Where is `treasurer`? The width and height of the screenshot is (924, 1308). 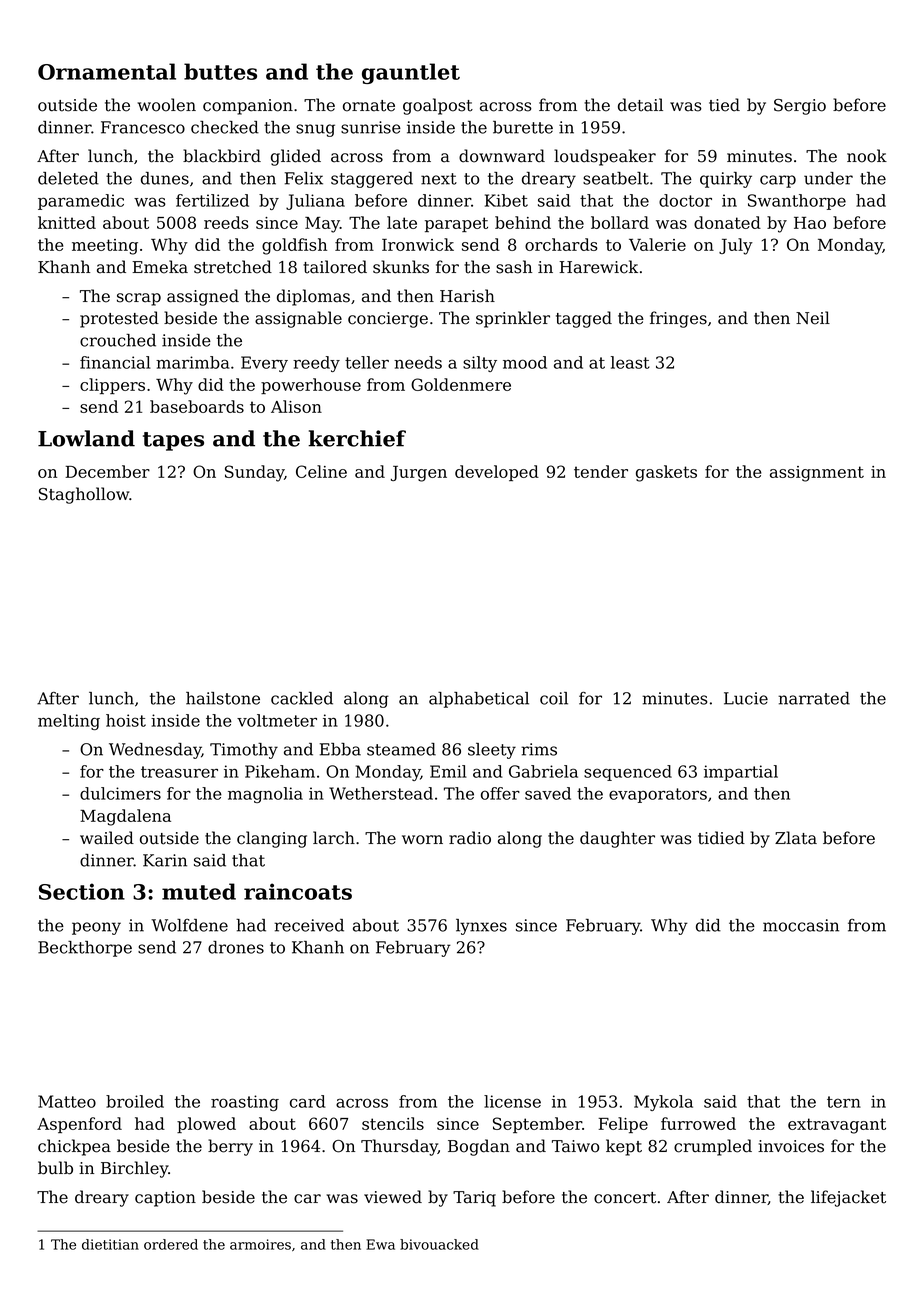
treasurer is located at coordinates (179, 772).
